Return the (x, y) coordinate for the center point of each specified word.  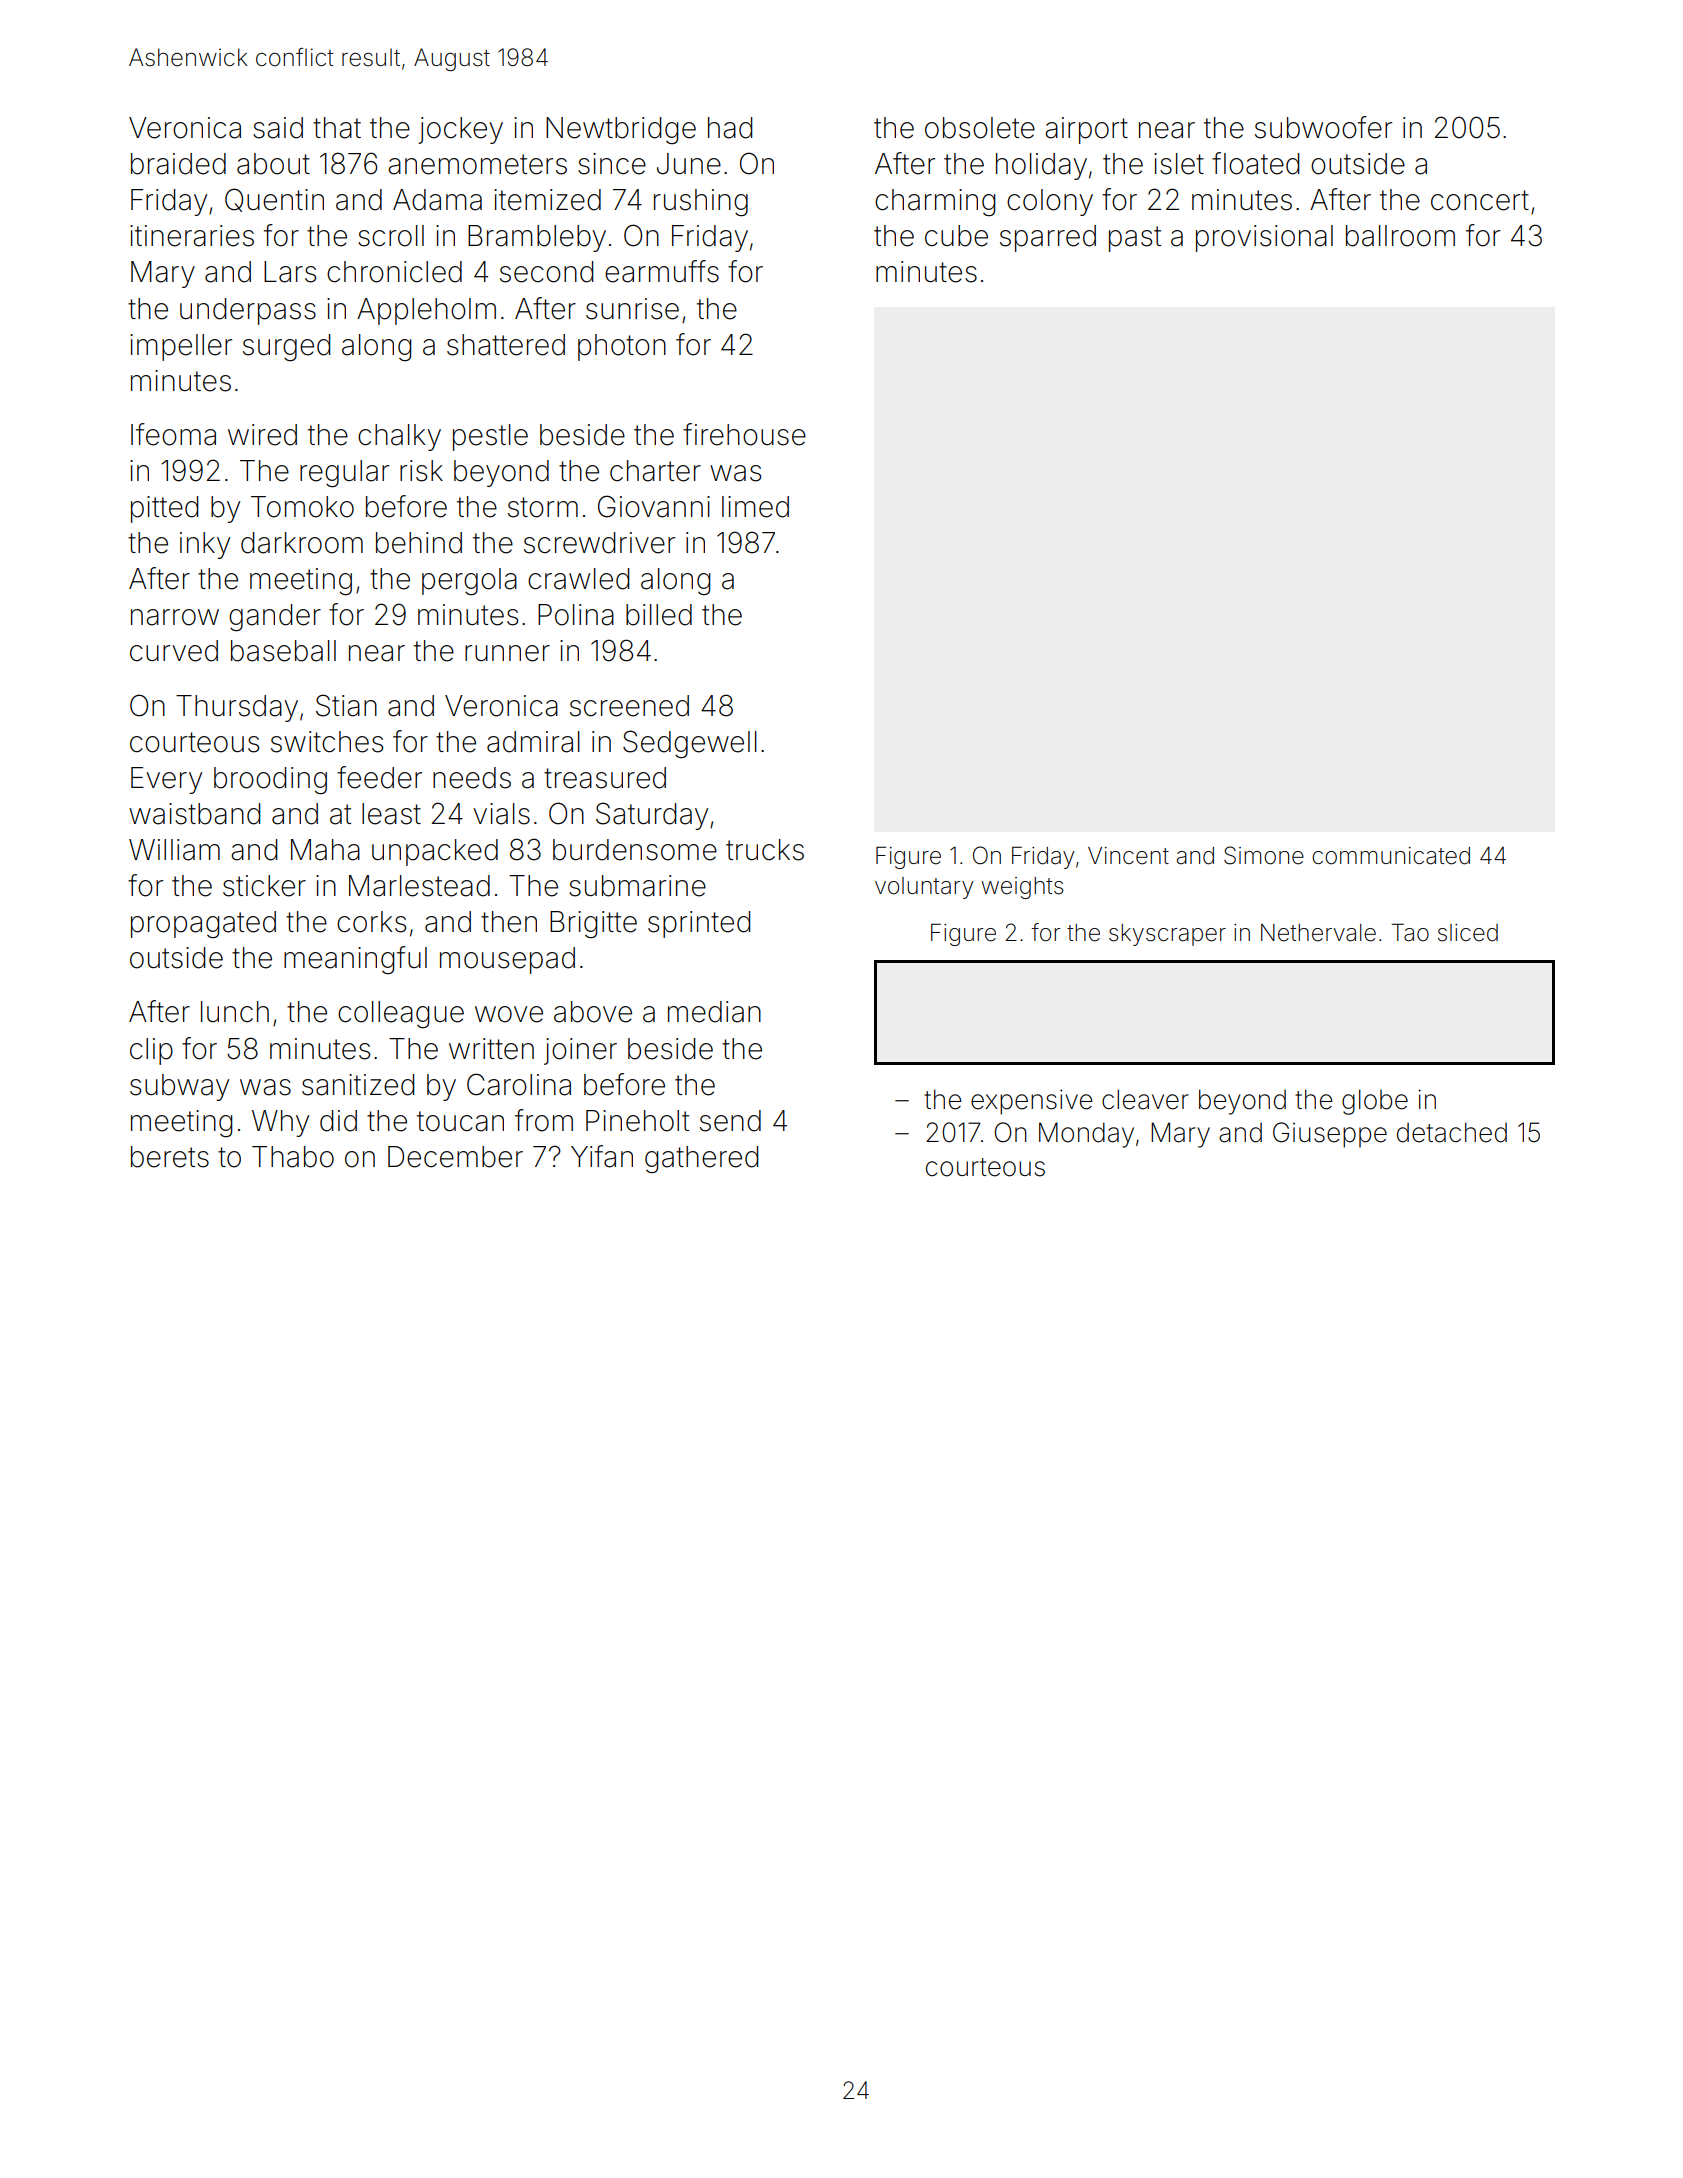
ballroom (1400, 236)
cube (956, 236)
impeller (181, 347)
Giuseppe (1330, 1135)
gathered (701, 1159)
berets (170, 1157)
